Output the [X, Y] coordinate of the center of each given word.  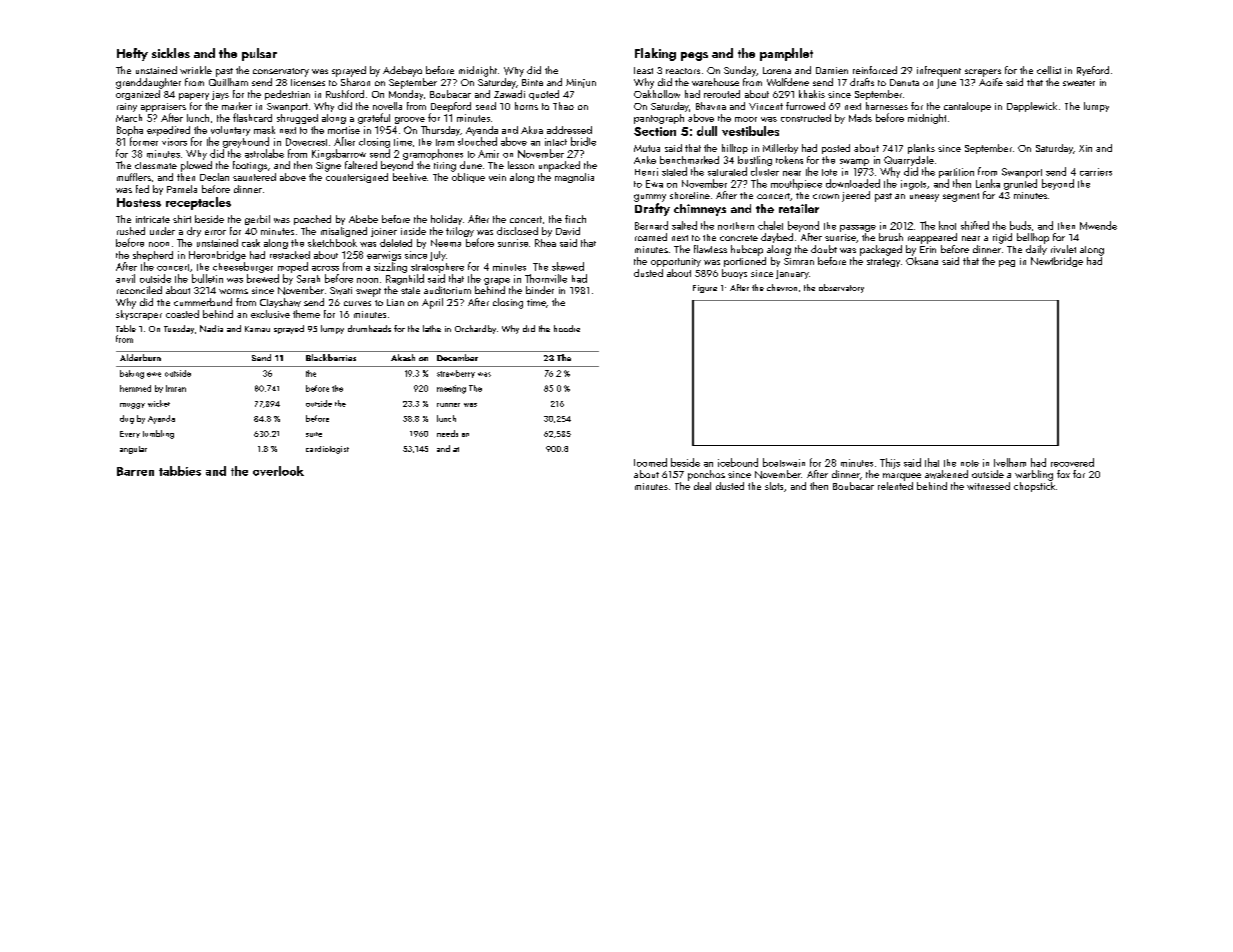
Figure [705, 289]
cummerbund [203, 302]
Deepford [451, 107]
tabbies [180, 471]
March [129, 118]
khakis [812, 94]
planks [921, 149]
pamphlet [786, 54]
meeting [451, 389]
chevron [782, 287]
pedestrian [287, 95]
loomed [650, 462]
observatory [841, 288]
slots [774, 486]
